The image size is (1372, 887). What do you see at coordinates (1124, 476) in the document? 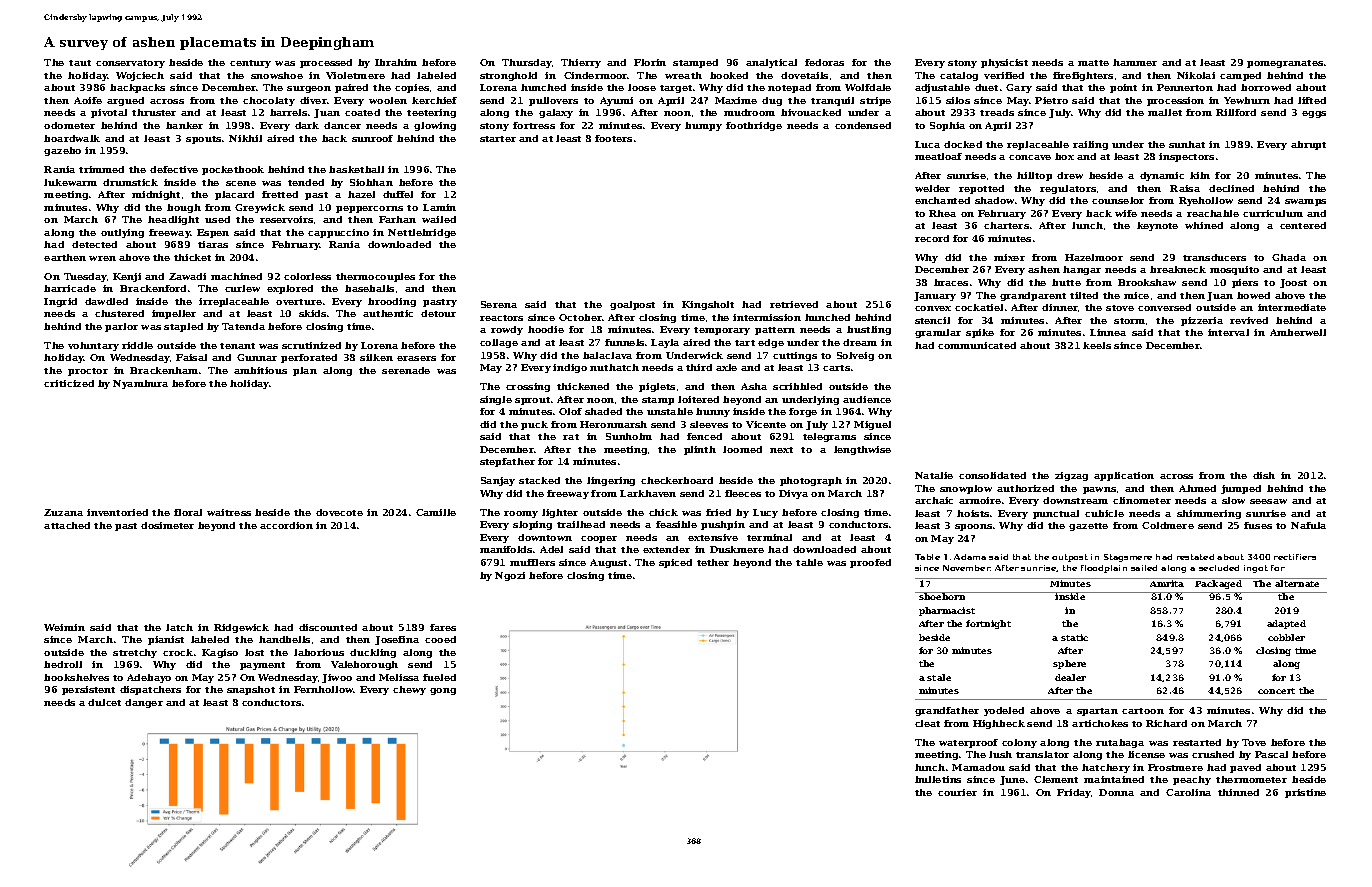
I see `application` at bounding box center [1124, 476].
